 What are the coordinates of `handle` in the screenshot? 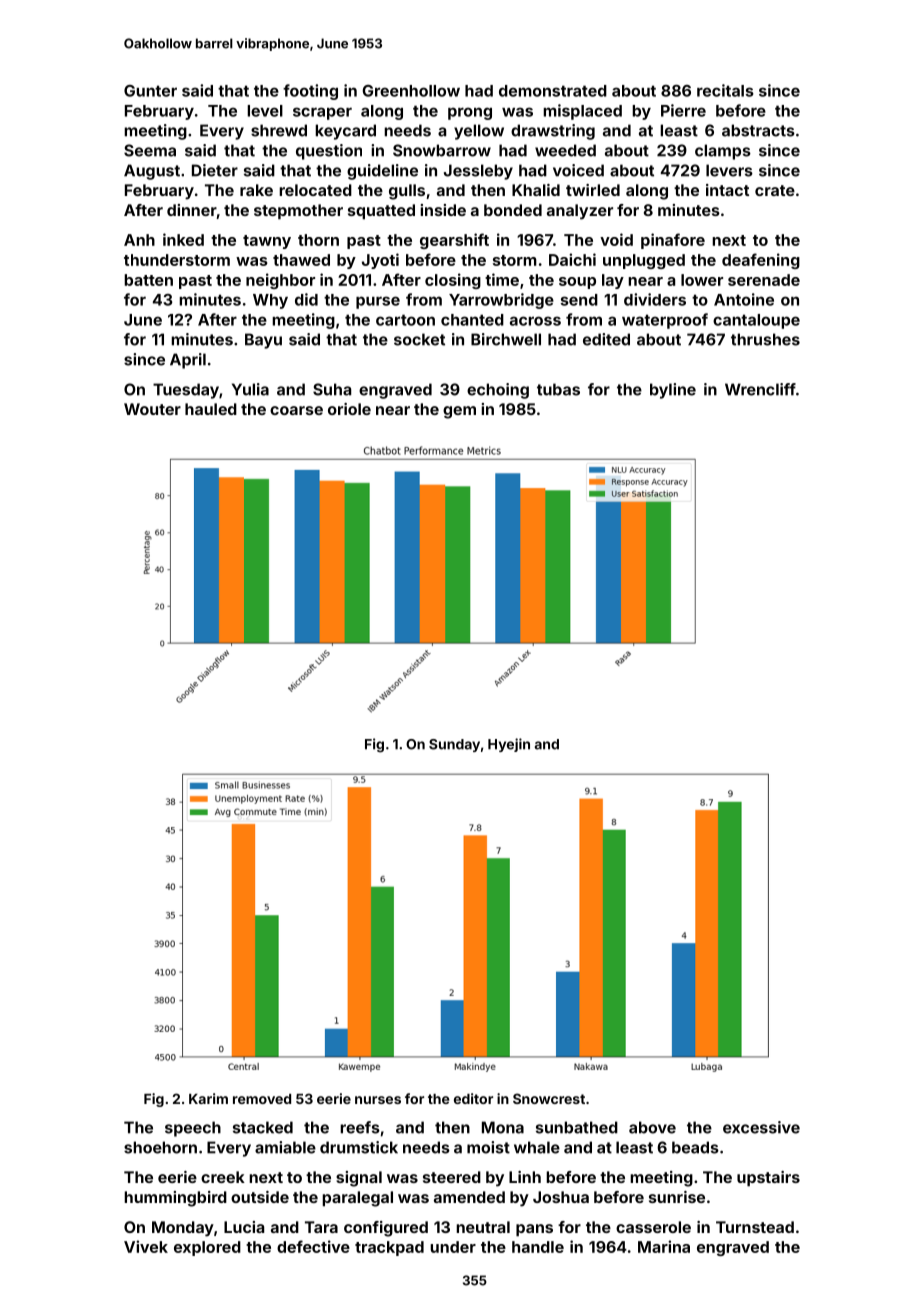 It's located at (538, 1247).
